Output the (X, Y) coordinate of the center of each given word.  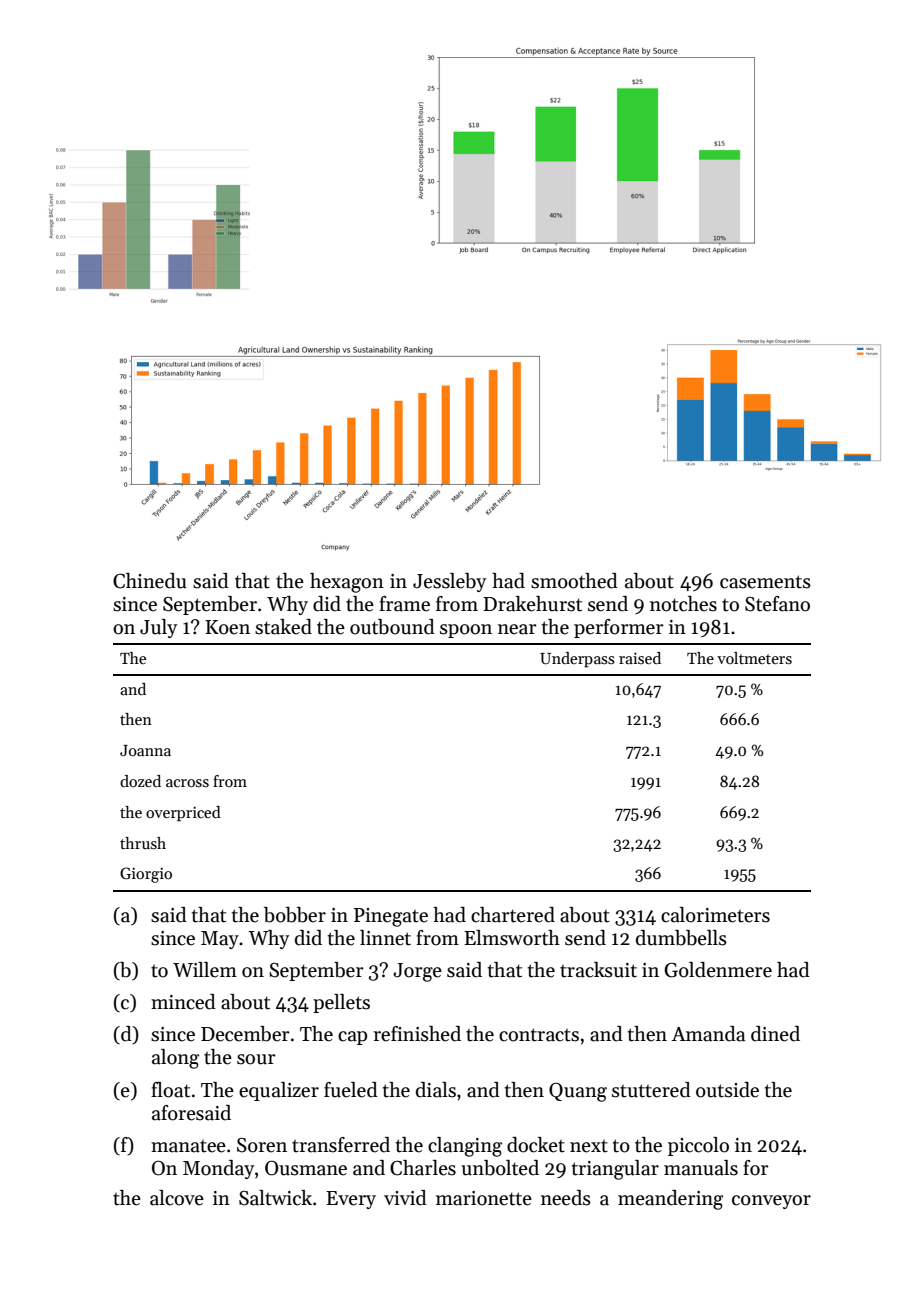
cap (352, 1038)
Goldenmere (718, 970)
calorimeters (715, 915)
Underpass (577, 660)
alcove (177, 1198)
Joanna (145, 750)
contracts (539, 1035)
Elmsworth (512, 938)
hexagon (347, 583)
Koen (227, 627)
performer (619, 628)
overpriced (183, 814)
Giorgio (146, 875)
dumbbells (681, 938)
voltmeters (754, 658)
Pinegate (391, 917)
